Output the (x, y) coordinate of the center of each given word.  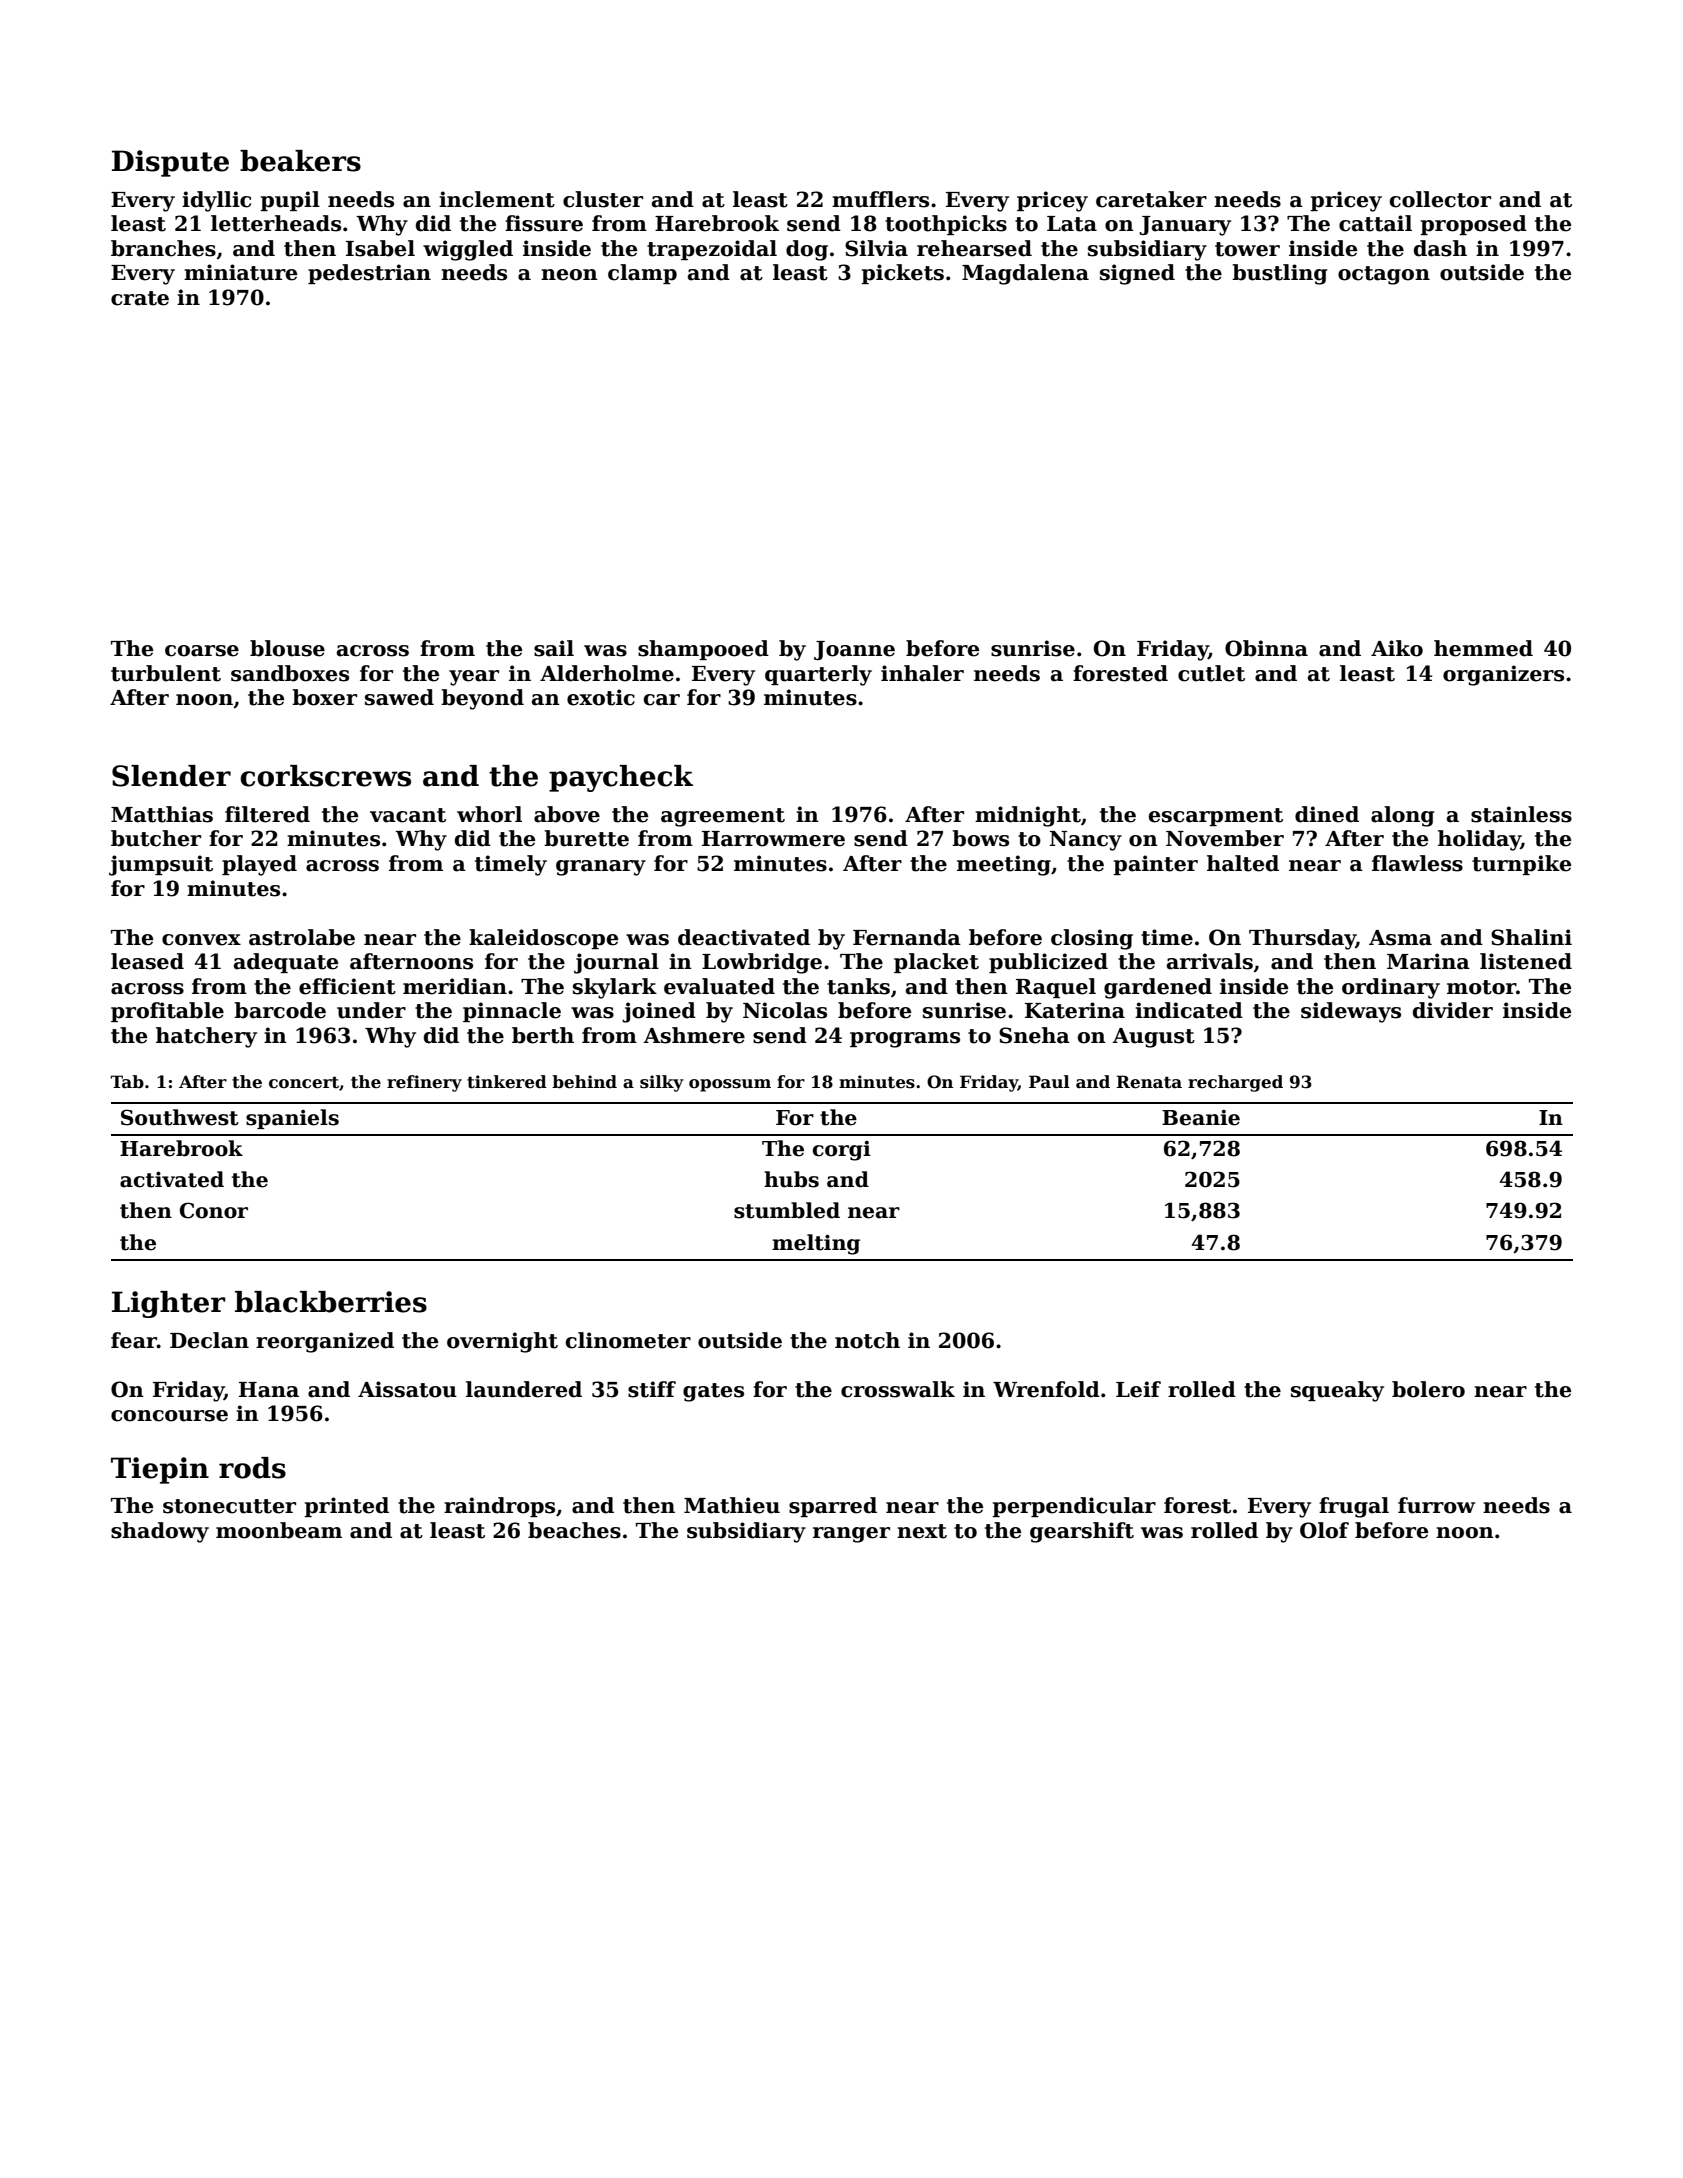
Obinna (1266, 648)
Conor (214, 1210)
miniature (240, 272)
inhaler (922, 673)
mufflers (880, 199)
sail (554, 648)
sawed (399, 697)
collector (1440, 199)
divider (1453, 1010)
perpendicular (1074, 1507)
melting (816, 1244)
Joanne (854, 650)
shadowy (160, 1532)
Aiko (1397, 648)
